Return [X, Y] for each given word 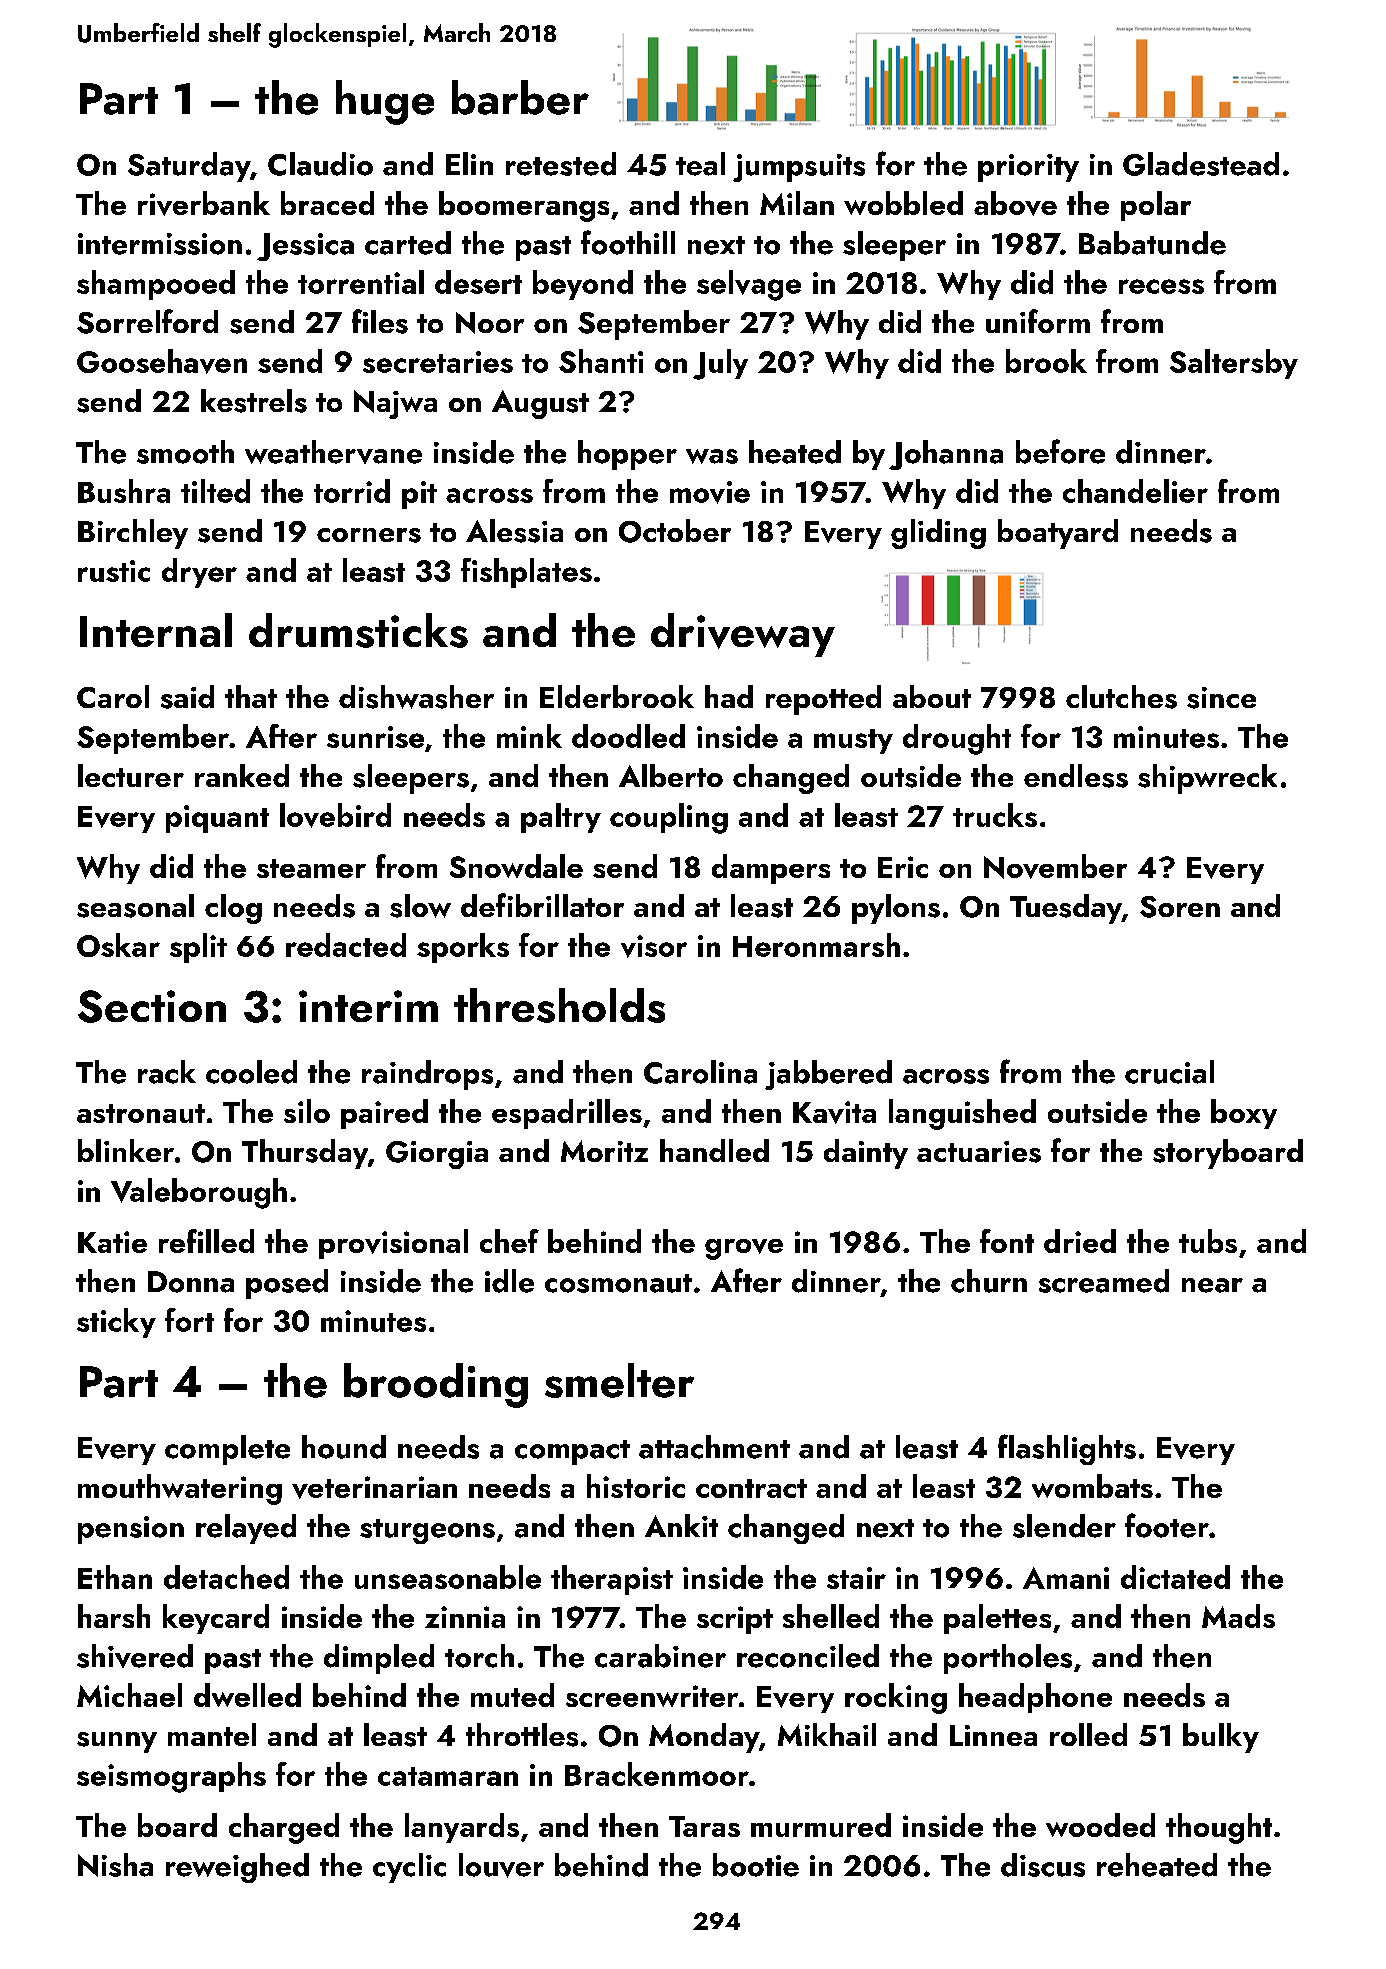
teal [700, 164]
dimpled [379, 1659]
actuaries [979, 1152]
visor [654, 946]
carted [408, 243]
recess [1161, 286]
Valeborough [199, 1193]
